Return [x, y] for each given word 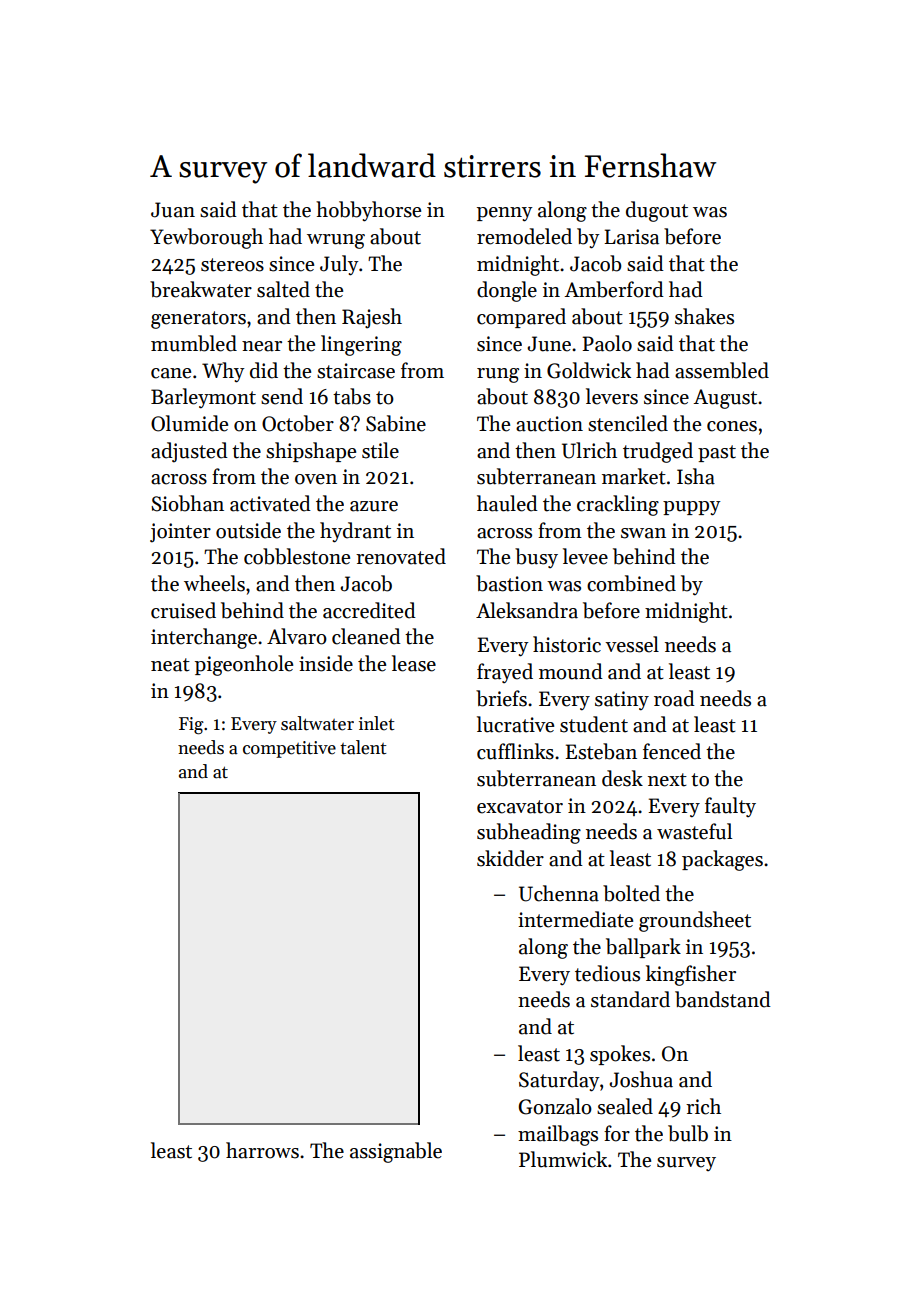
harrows [262, 1150]
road [674, 698]
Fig [191, 726]
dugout [657, 211]
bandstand [723, 999]
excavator [520, 807]
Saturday [559, 1081]
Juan [173, 210]
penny [505, 214]
